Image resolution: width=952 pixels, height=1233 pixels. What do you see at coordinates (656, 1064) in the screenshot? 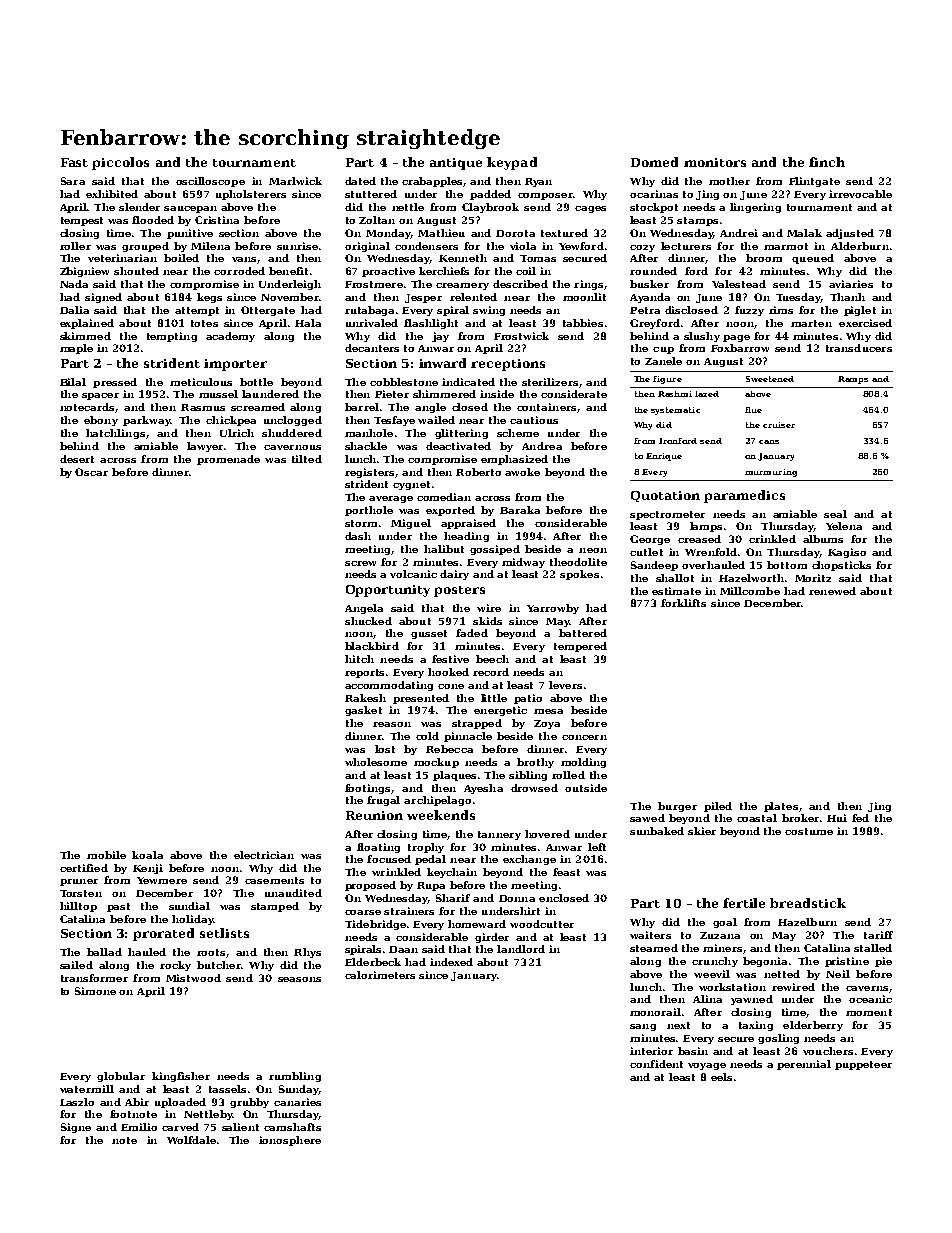
I see `confident` at bounding box center [656, 1064].
